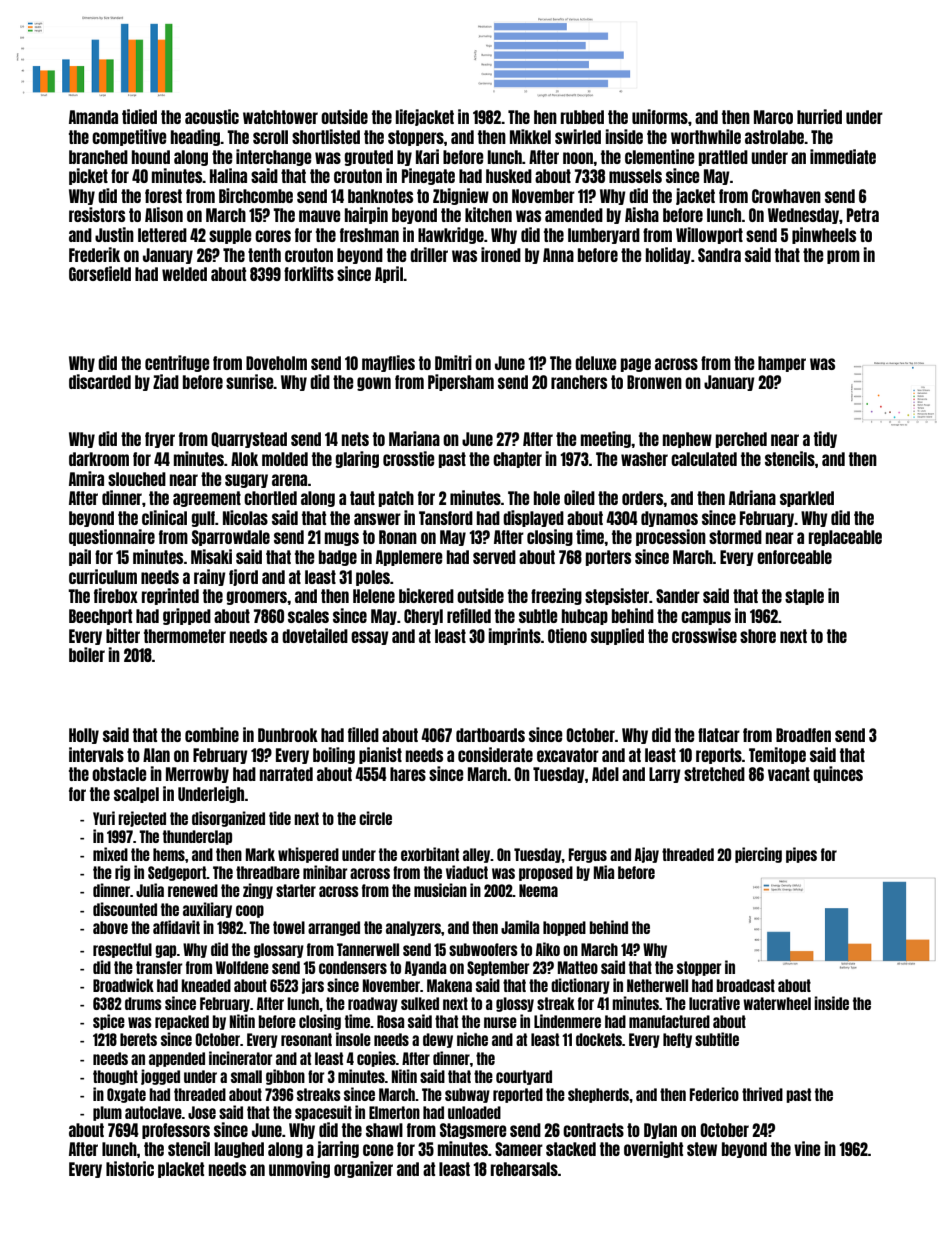 The height and width of the screenshot is (1233, 952). What do you see at coordinates (719, 735) in the screenshot?
I see `flatcar` at bounding box center [719, 735].
